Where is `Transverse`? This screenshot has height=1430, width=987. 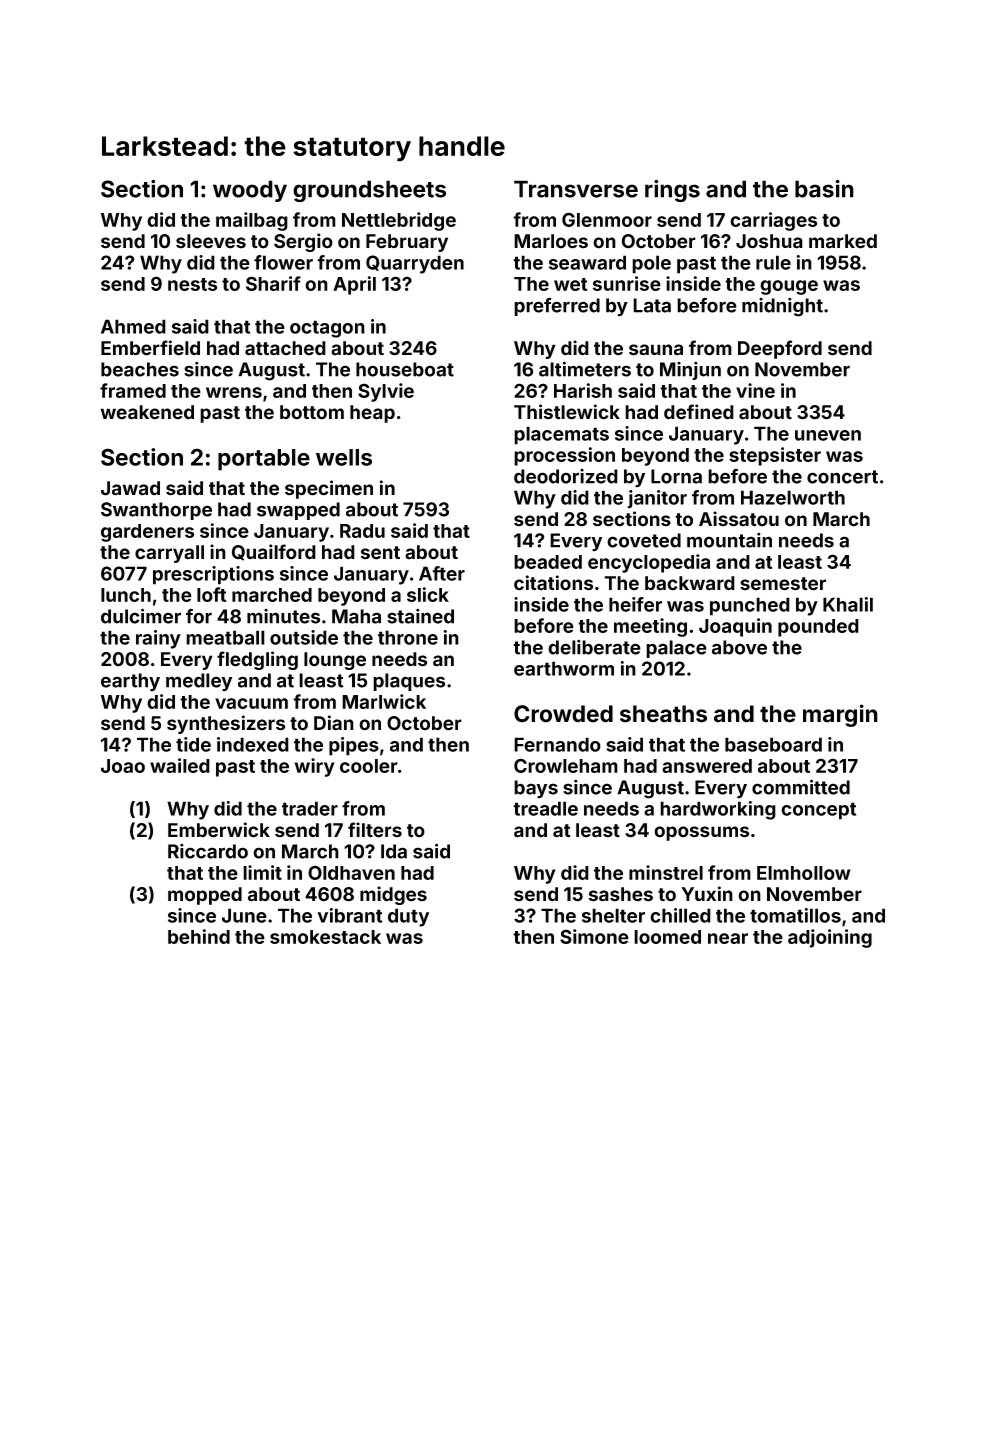 Transverse is located at coordinates (576, 189).
